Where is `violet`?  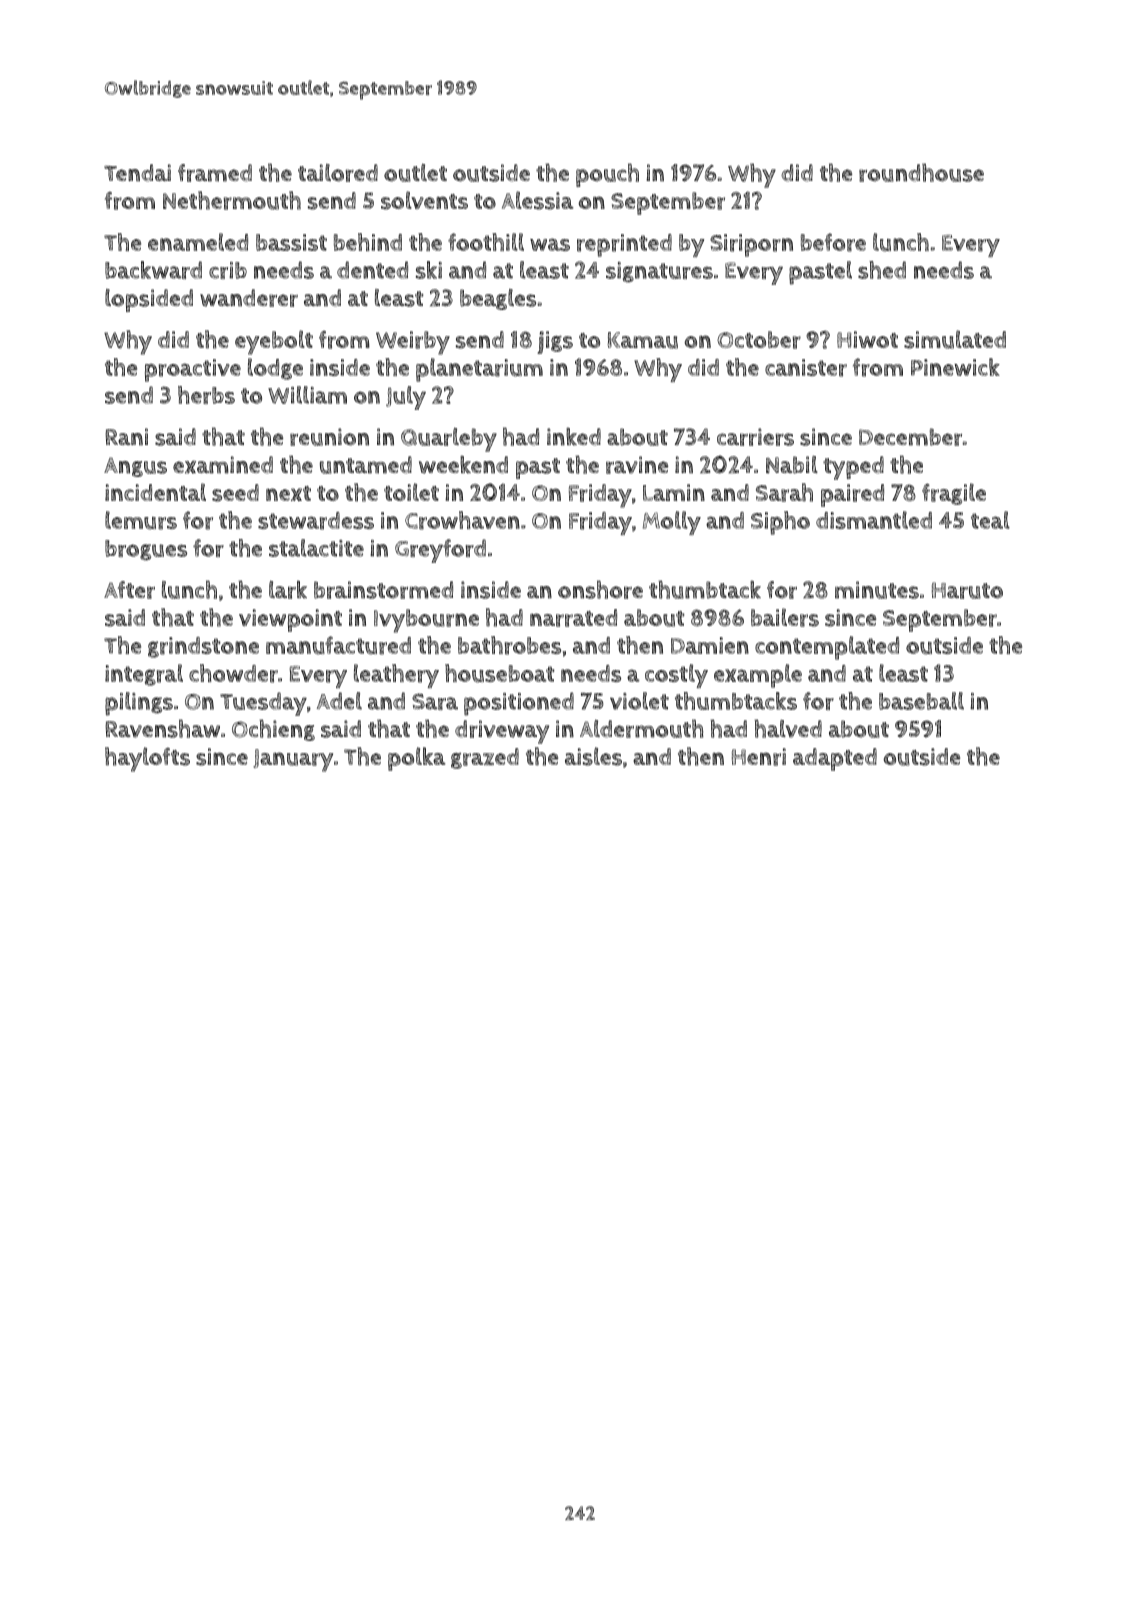 violet is located at coordinates (639, 701).
